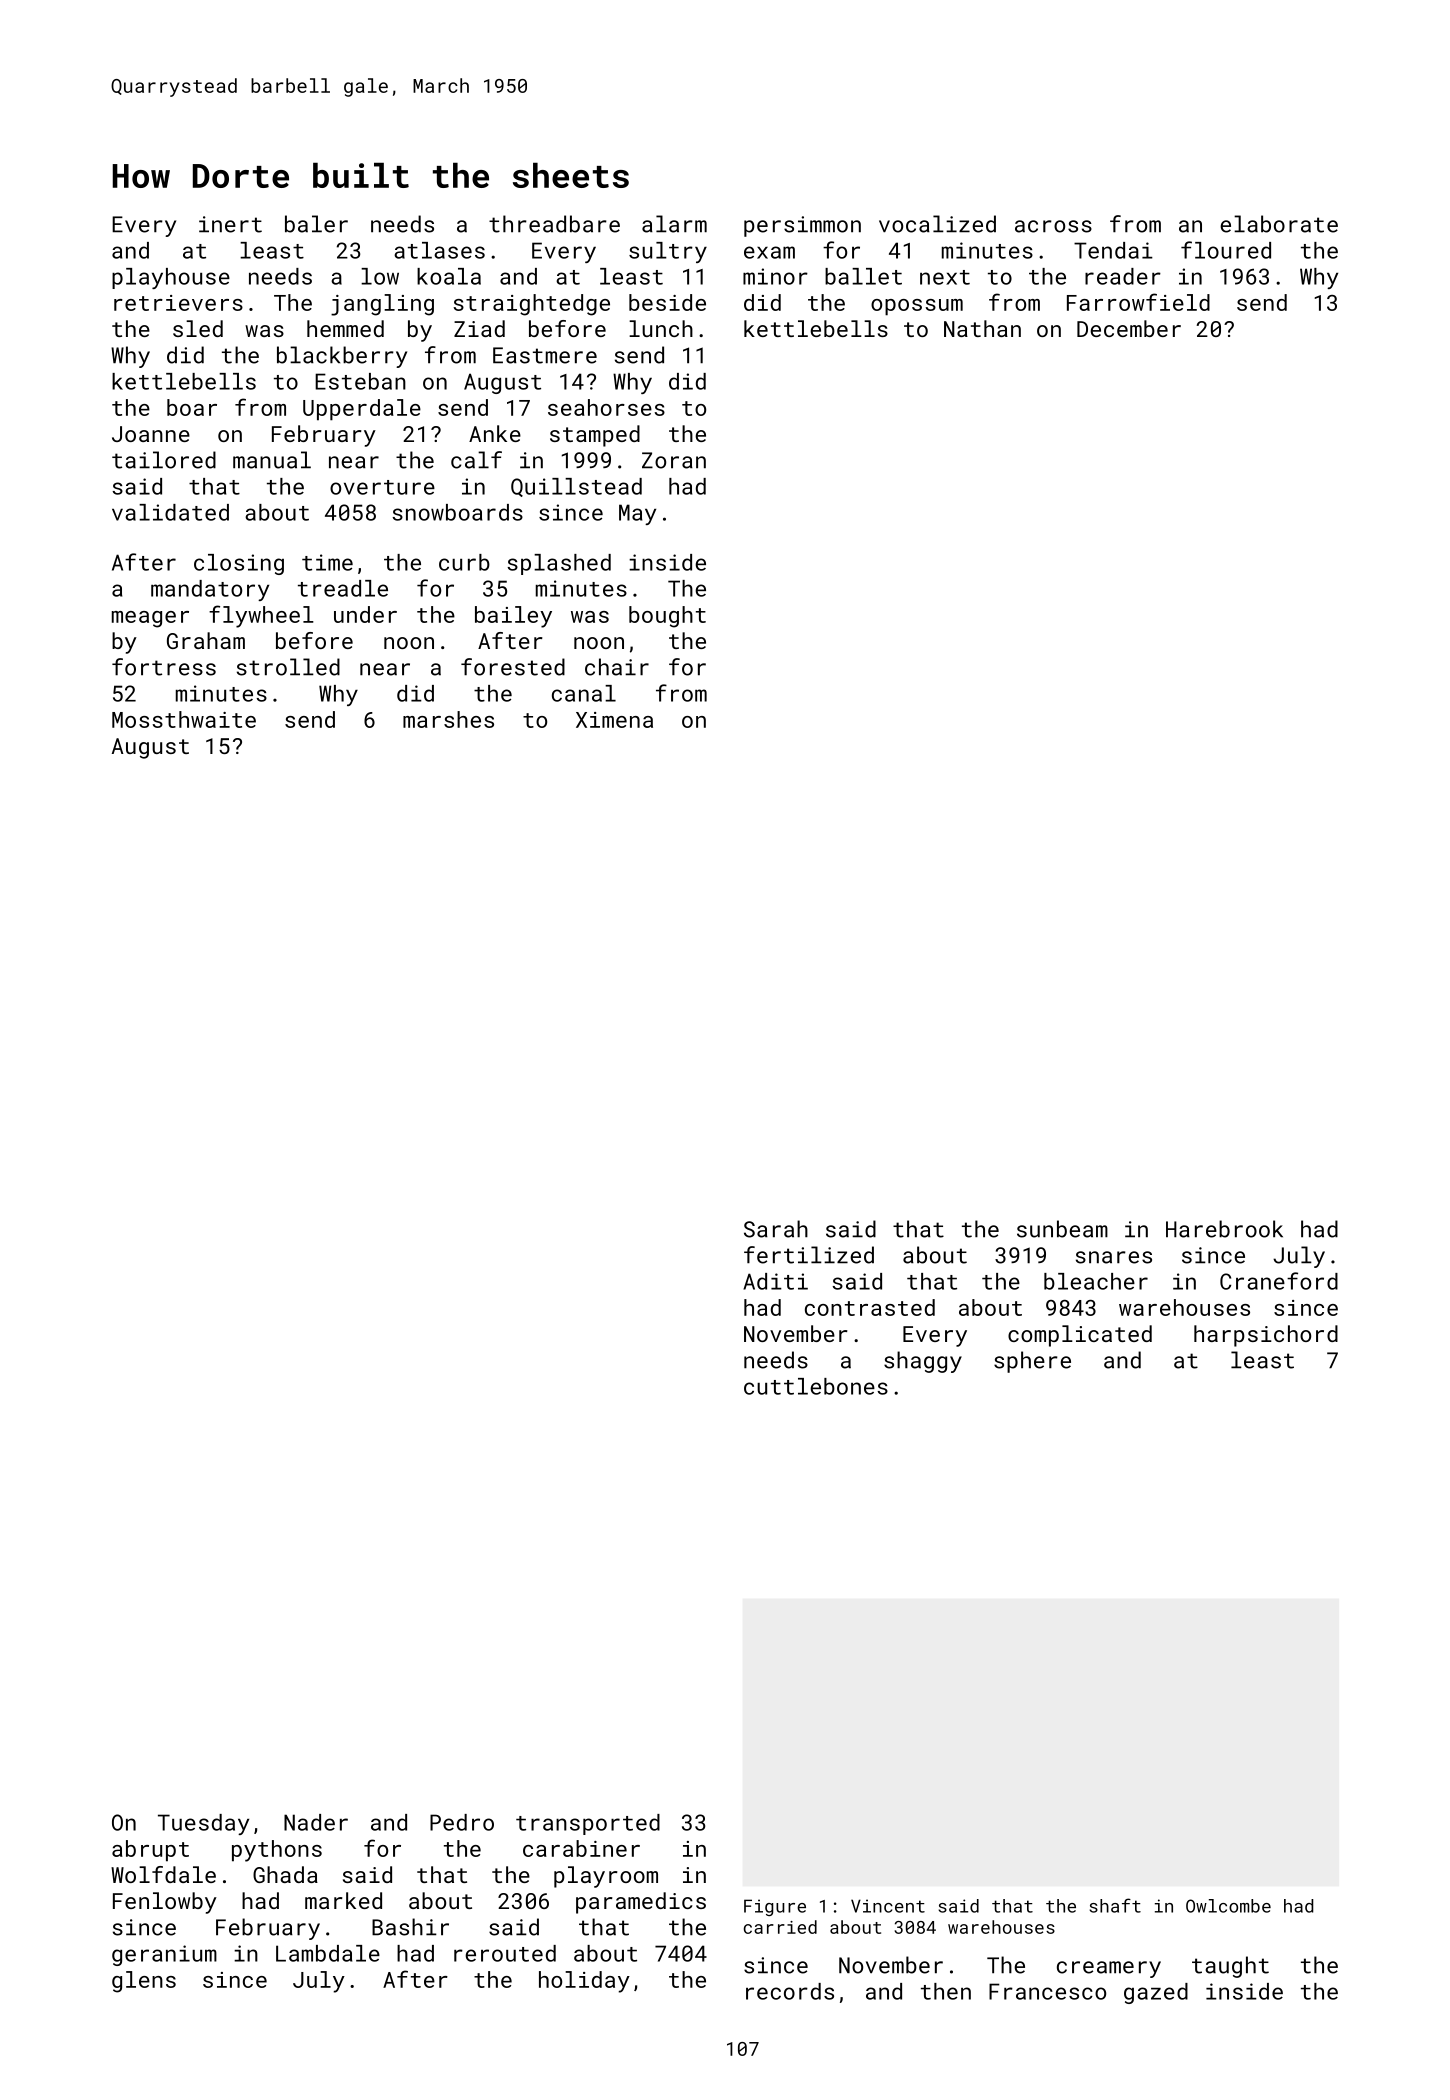  Describe the element at coordinates (170, 512) in the screenshot. I see `validated` at that location.
